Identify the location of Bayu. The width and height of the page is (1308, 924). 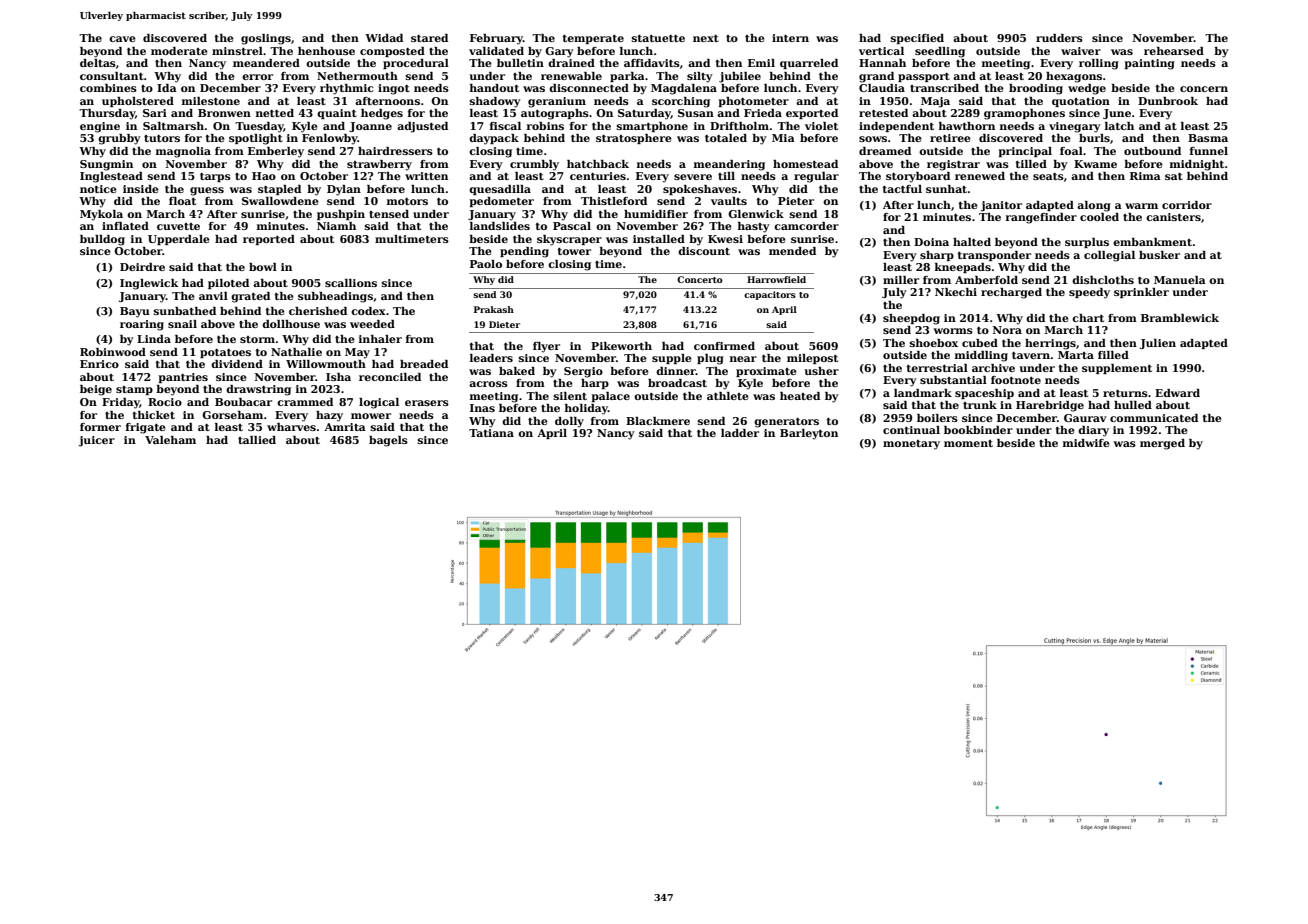
(135, 312).
